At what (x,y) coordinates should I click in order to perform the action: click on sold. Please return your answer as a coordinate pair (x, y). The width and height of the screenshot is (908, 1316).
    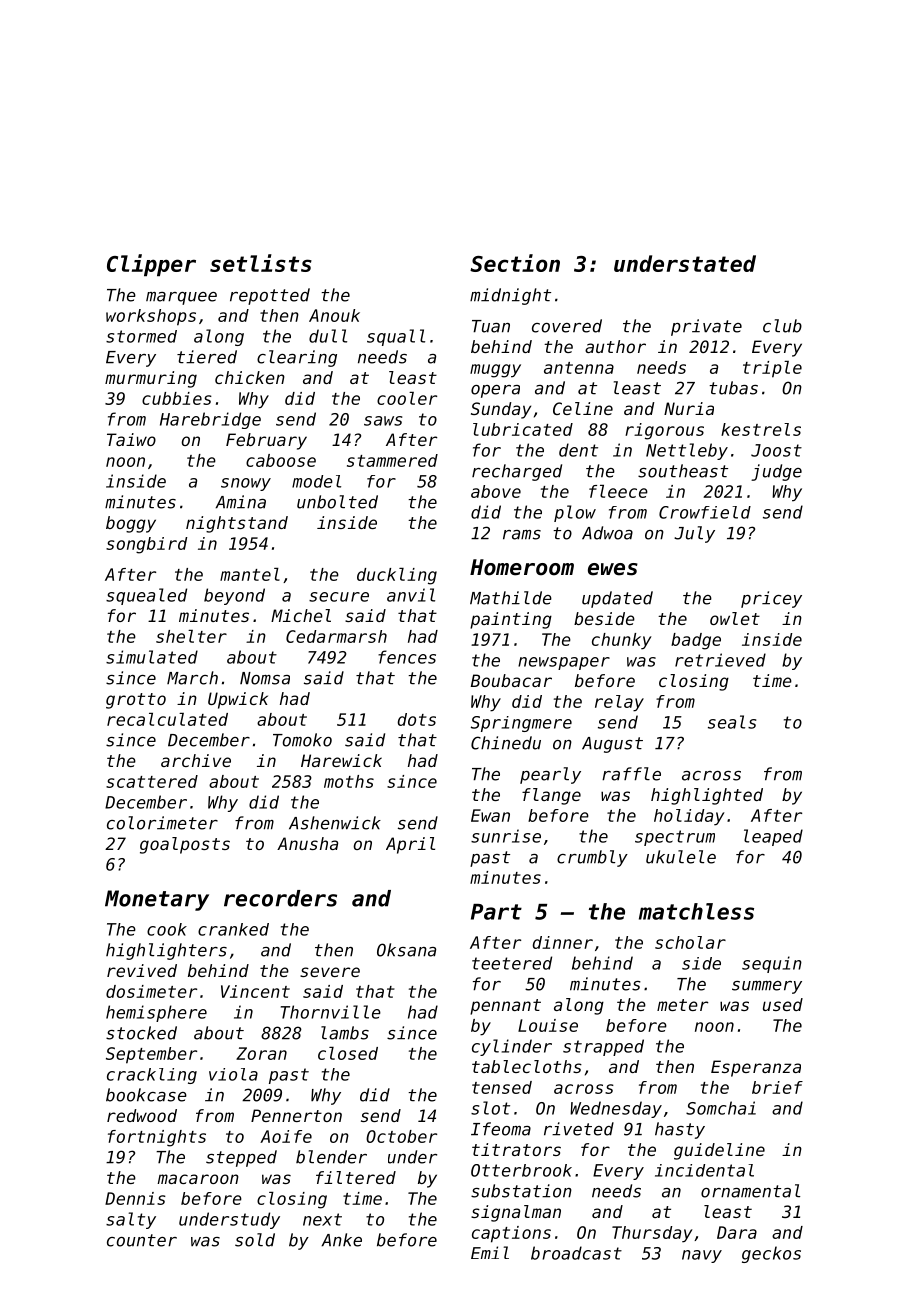
    Looking at the image, I should click on (255, 1240).
